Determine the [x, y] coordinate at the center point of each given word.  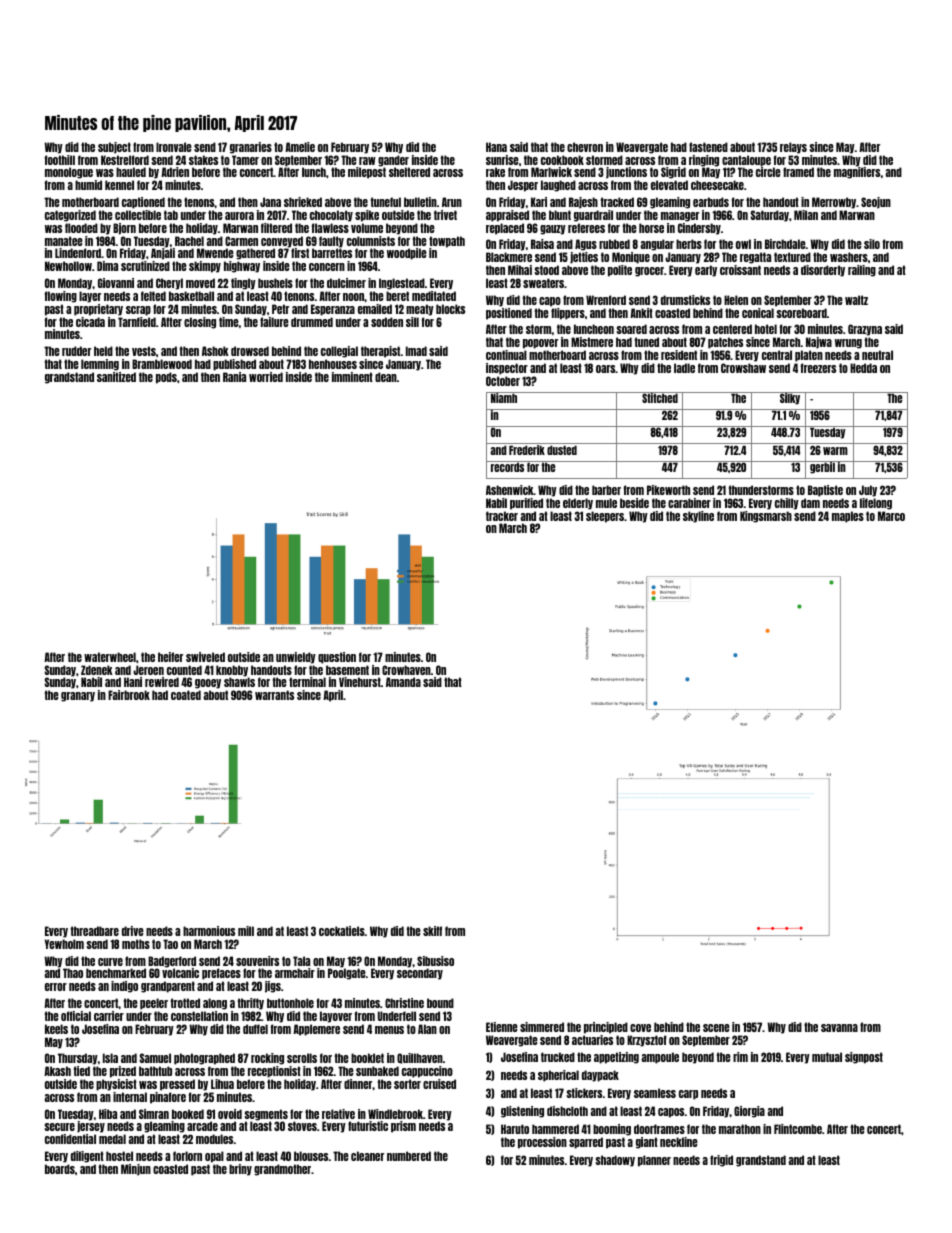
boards [60, 1169]
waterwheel [110, 657]
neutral [877, 355]
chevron [585, 147]
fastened [708, 147]
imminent [352, 377]
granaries [251, 148]
